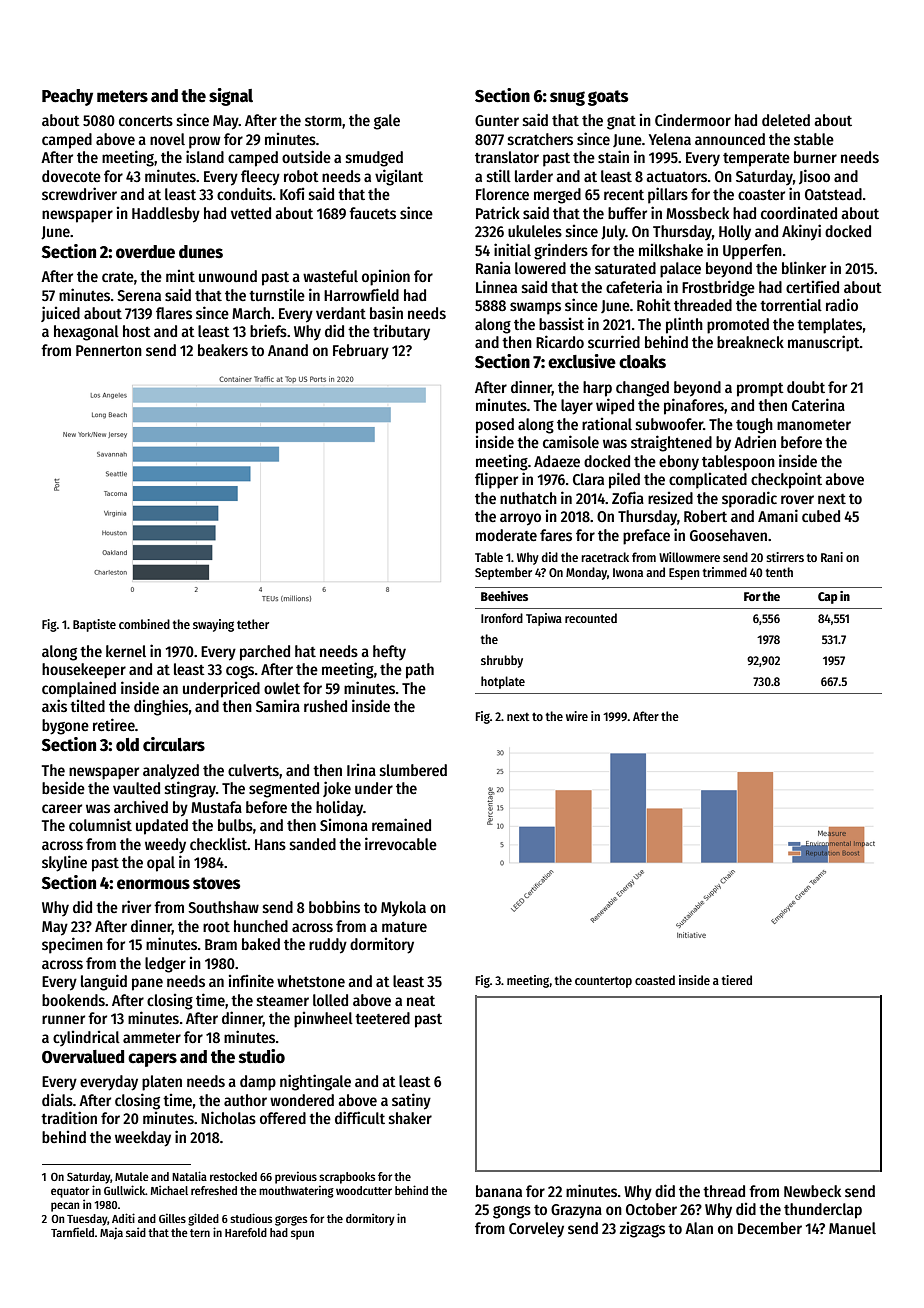 This document has height=1308, width=924. What do you see at coordinates (401, 333) in the document?
I see `tributary` at bounding box center [401, 333].
